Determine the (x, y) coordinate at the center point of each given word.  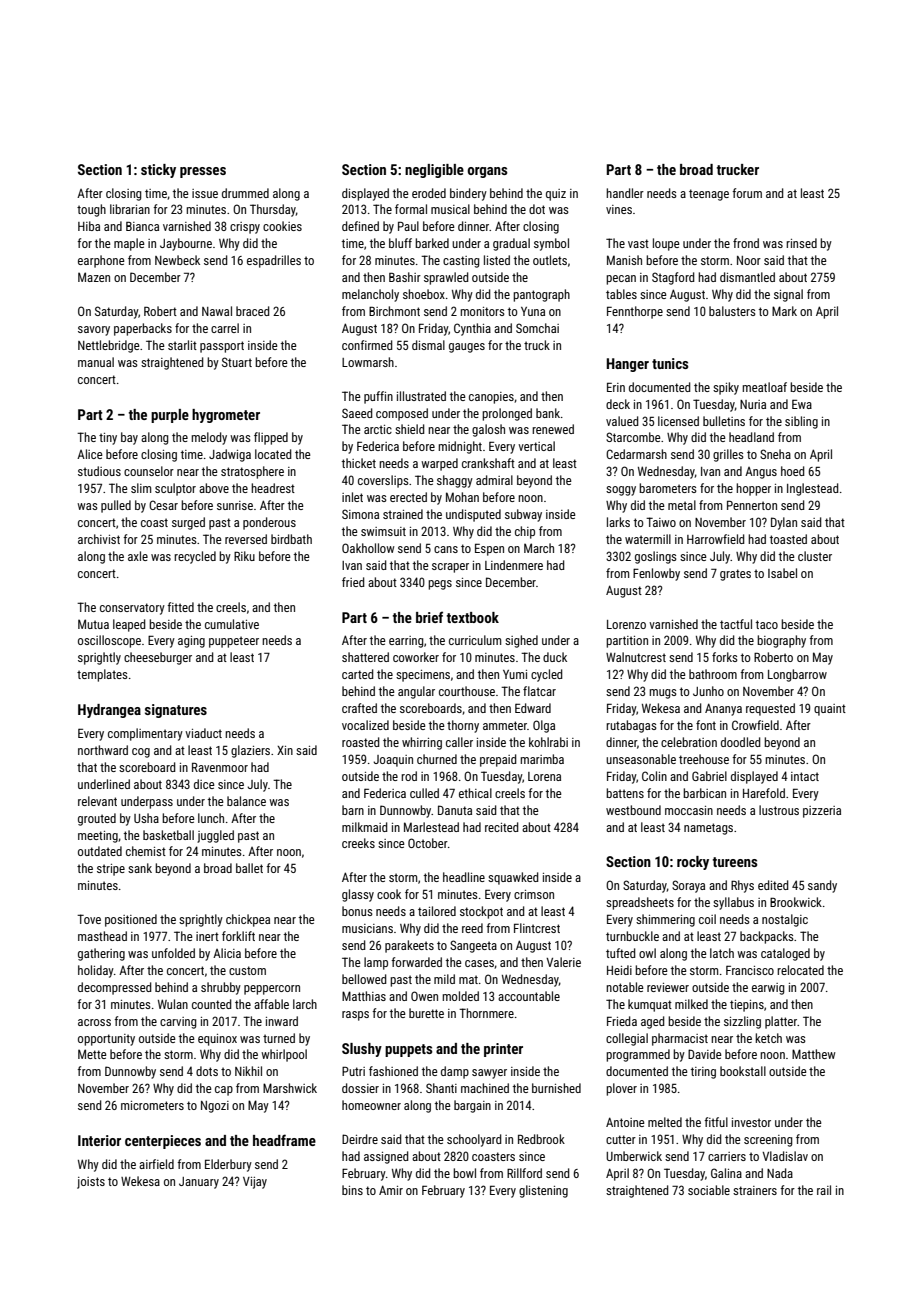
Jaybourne (186, 244)
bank (548, 413)
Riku (244, 556)
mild (444, 979)
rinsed (801, 243)
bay (129, 438)
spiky (726, 388)
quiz (556, 195)
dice (204, 784)
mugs (663, 694)
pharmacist (680, 1039)
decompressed (115, 988)
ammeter (505, 725)
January (199, 1183)
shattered (365, 657)
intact (805, 776)
